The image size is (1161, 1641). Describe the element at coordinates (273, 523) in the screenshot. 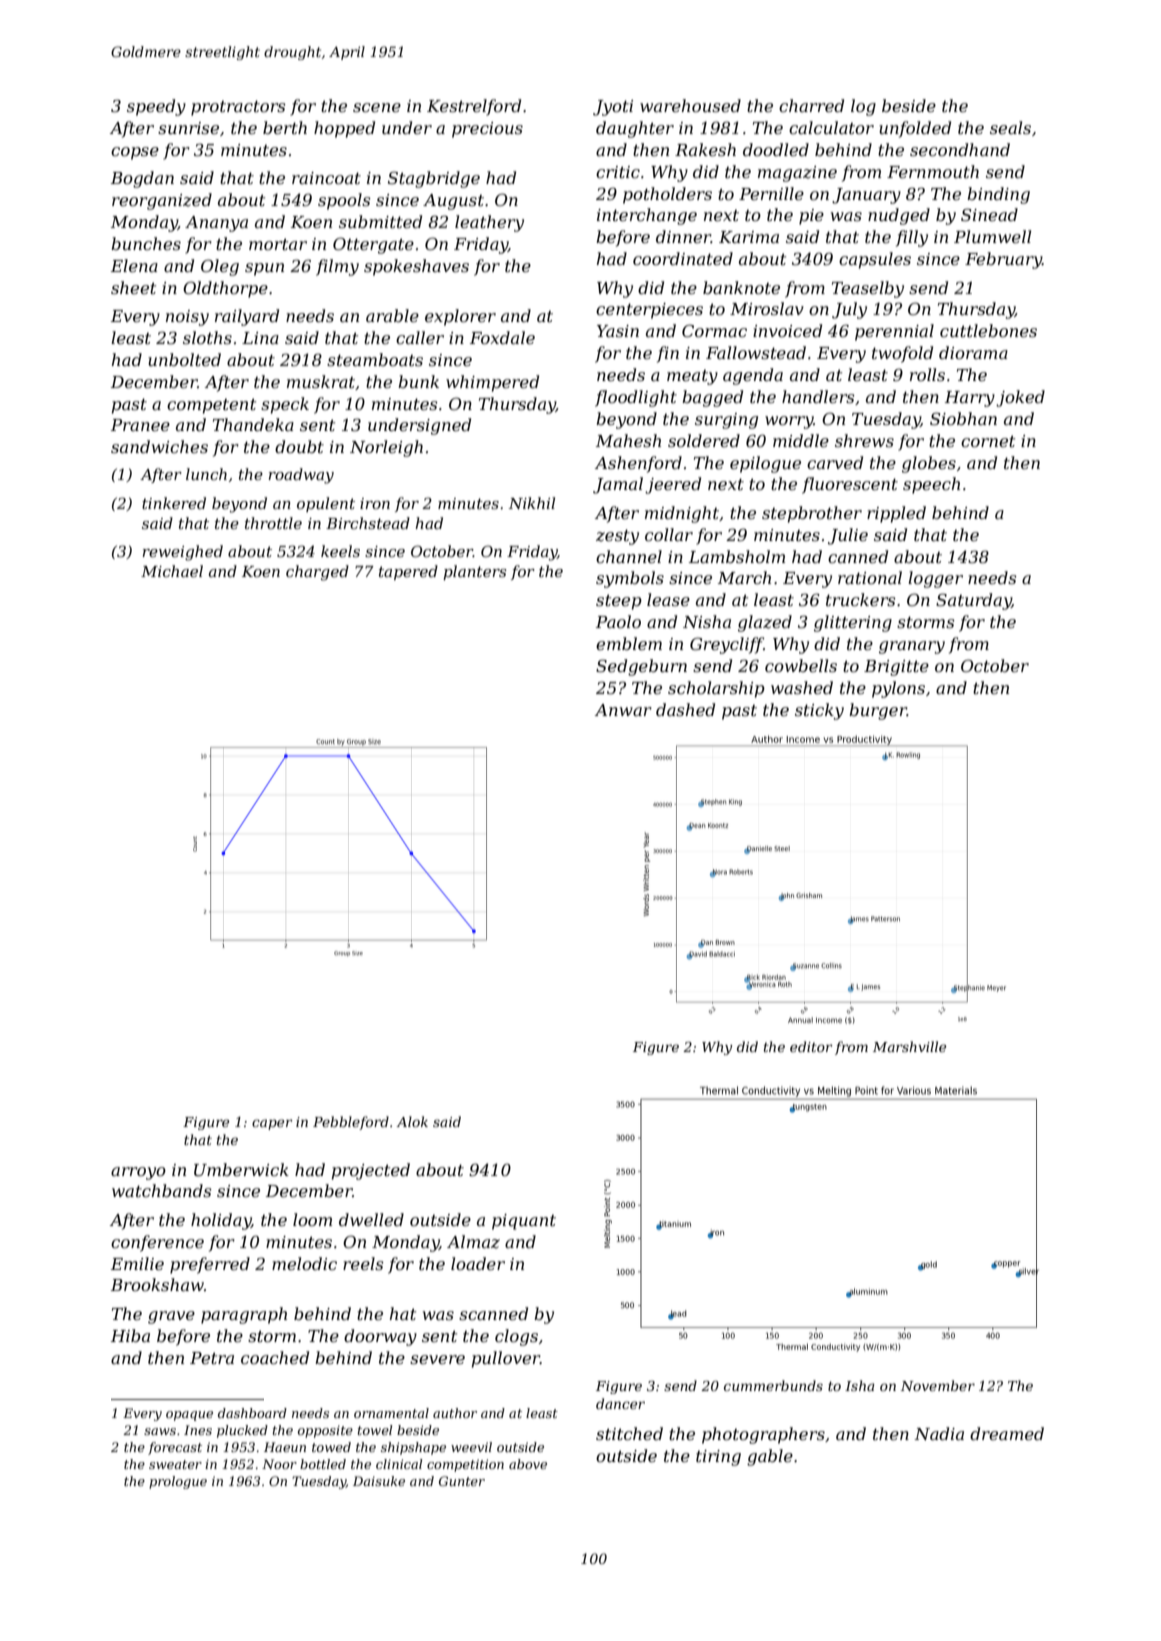

I see `throttle` at that location.
